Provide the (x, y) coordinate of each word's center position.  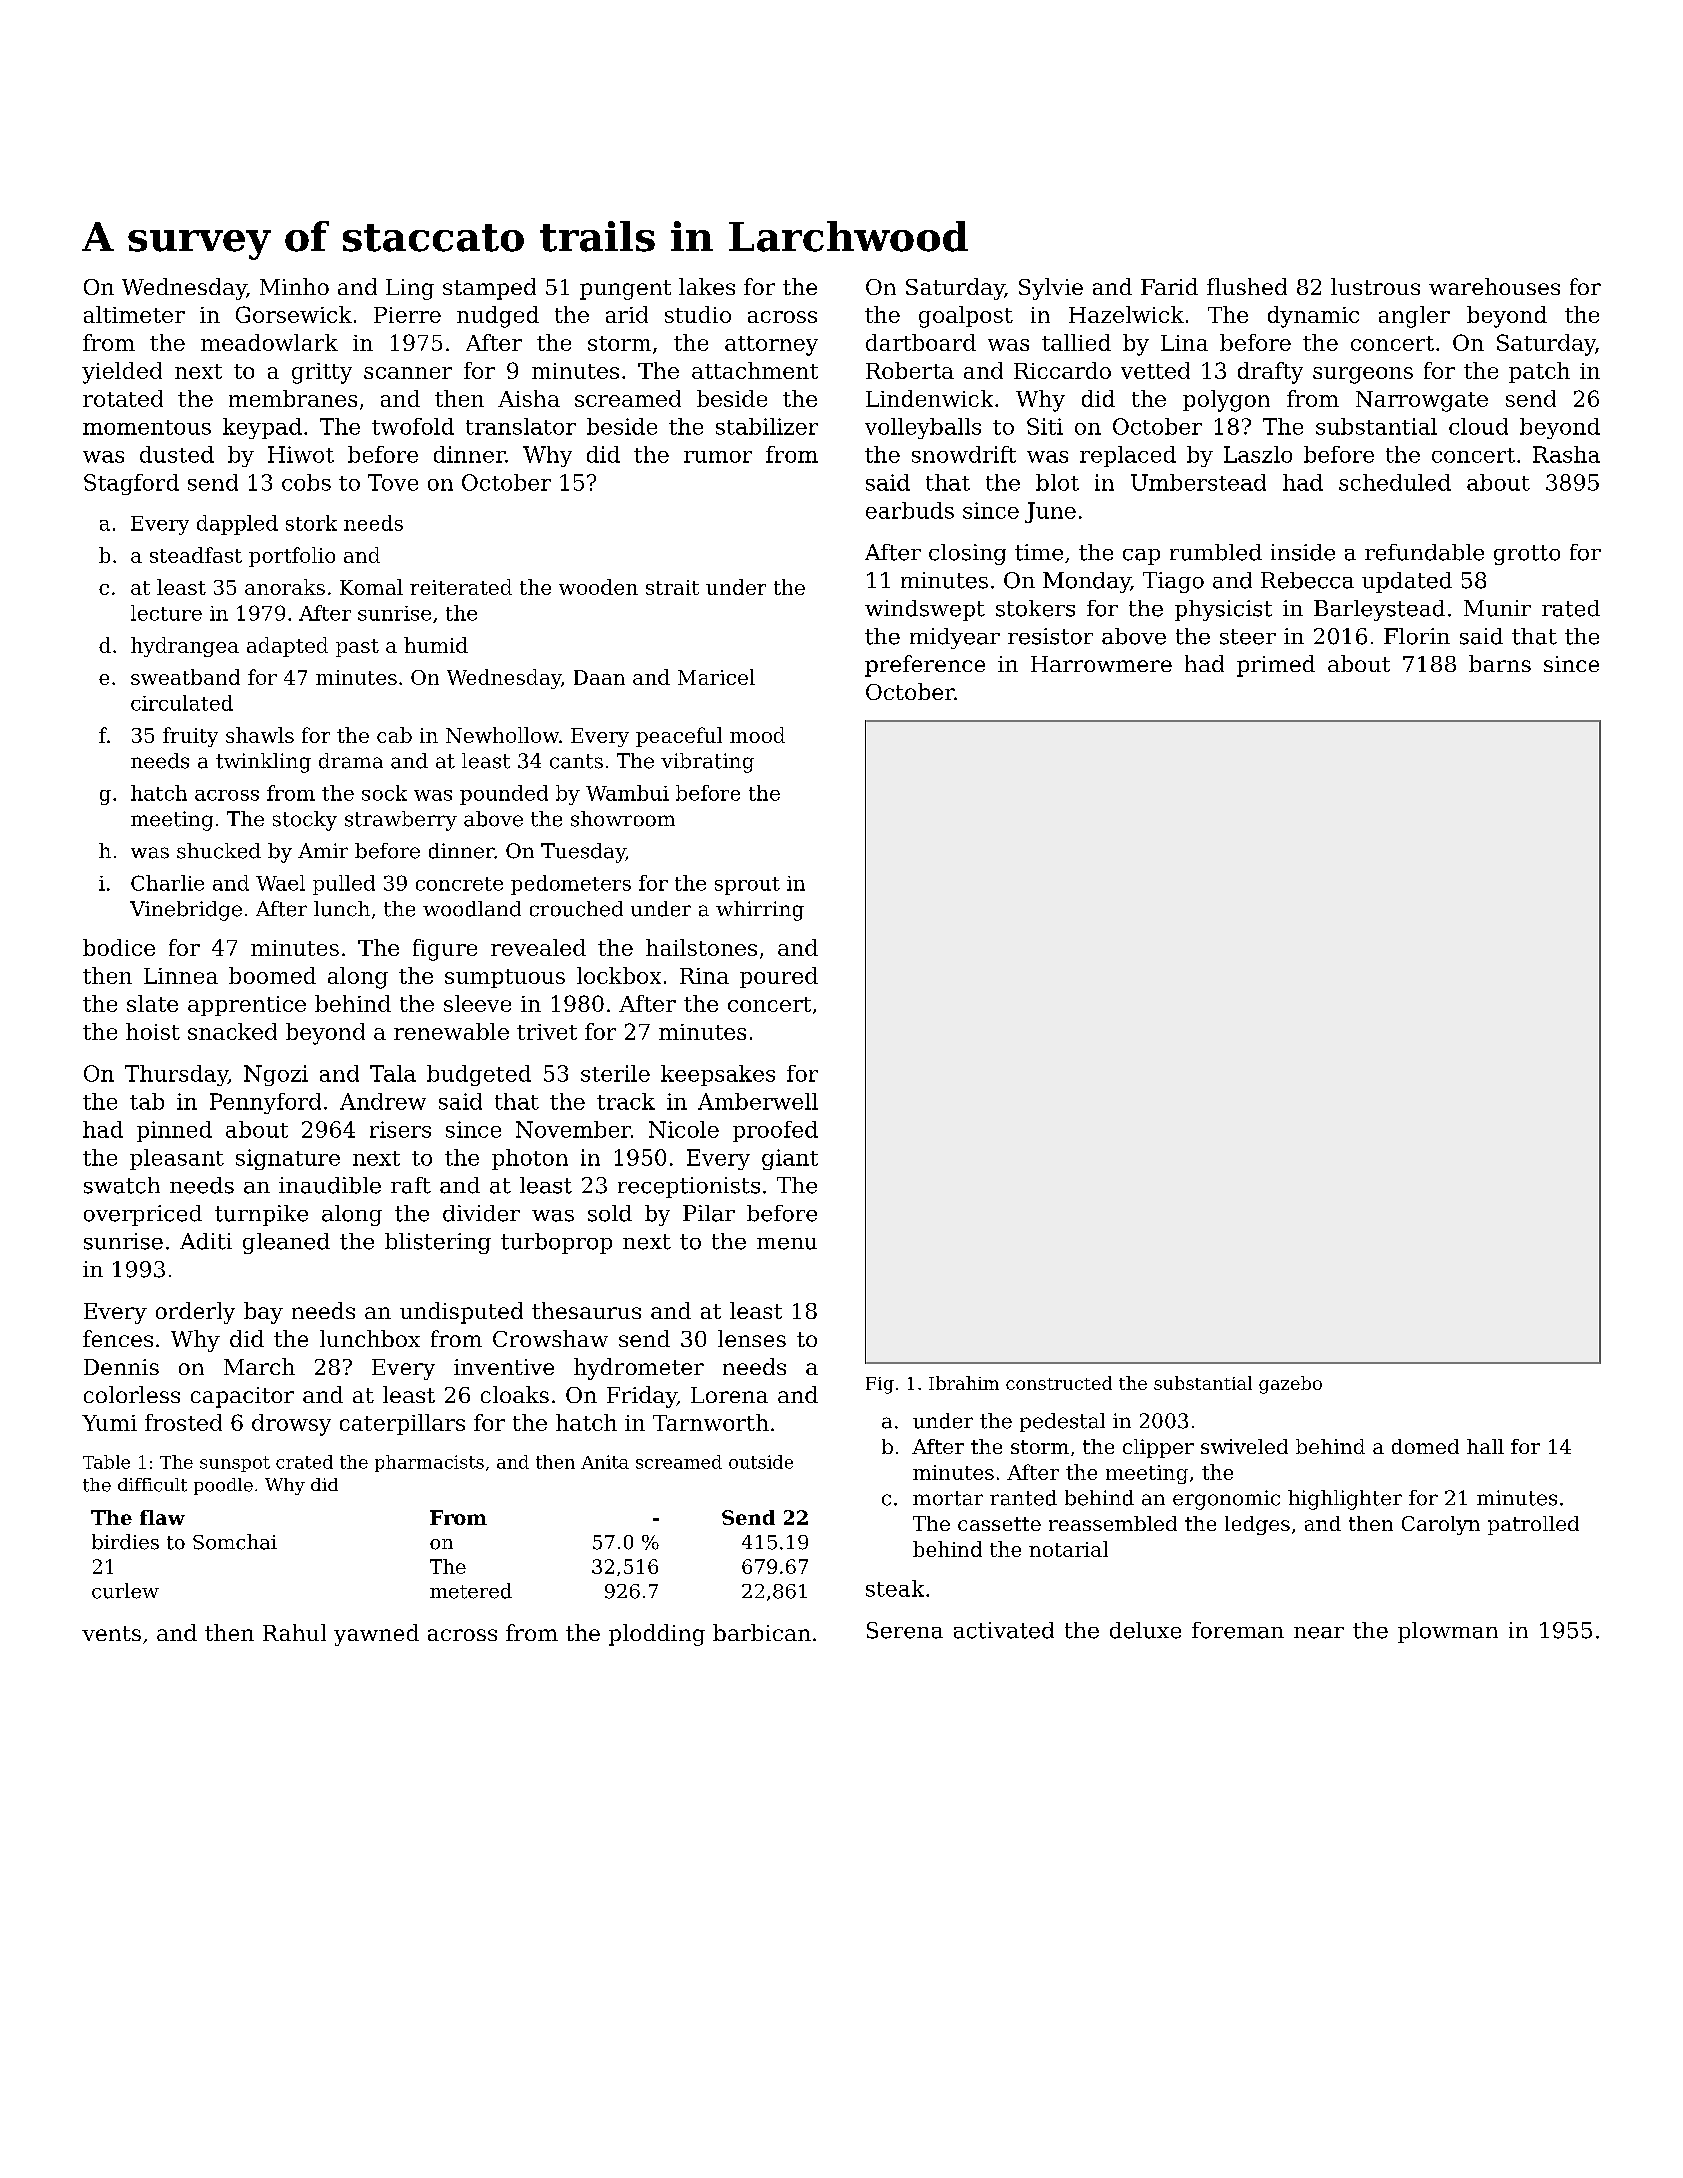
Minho (294, 286)
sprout (747, 886)
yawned (376, 1635)
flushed (1247, 286)
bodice (119, 947)
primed (1276, 666)
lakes (707, 286)
